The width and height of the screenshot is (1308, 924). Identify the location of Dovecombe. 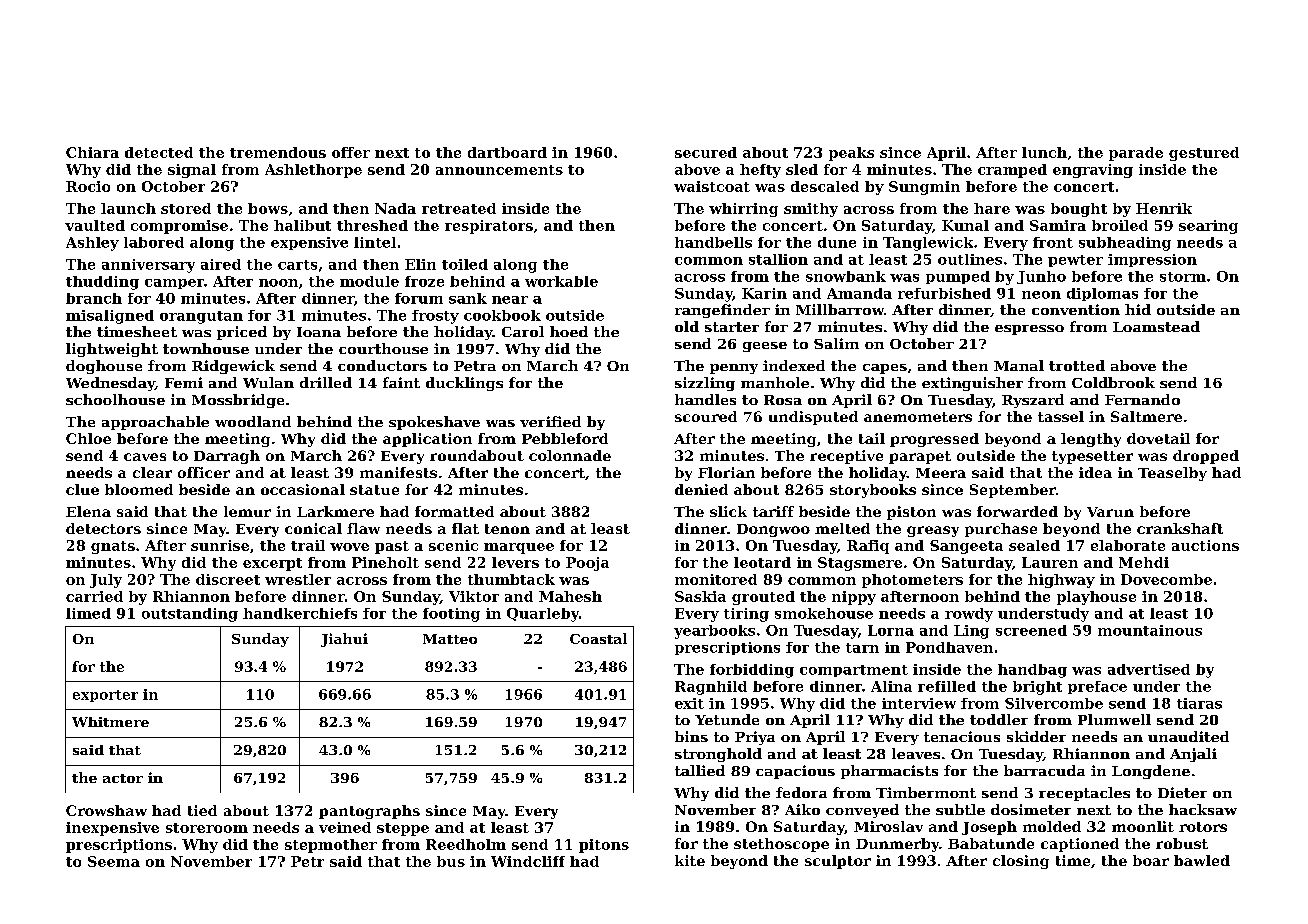
(1166, 579).
